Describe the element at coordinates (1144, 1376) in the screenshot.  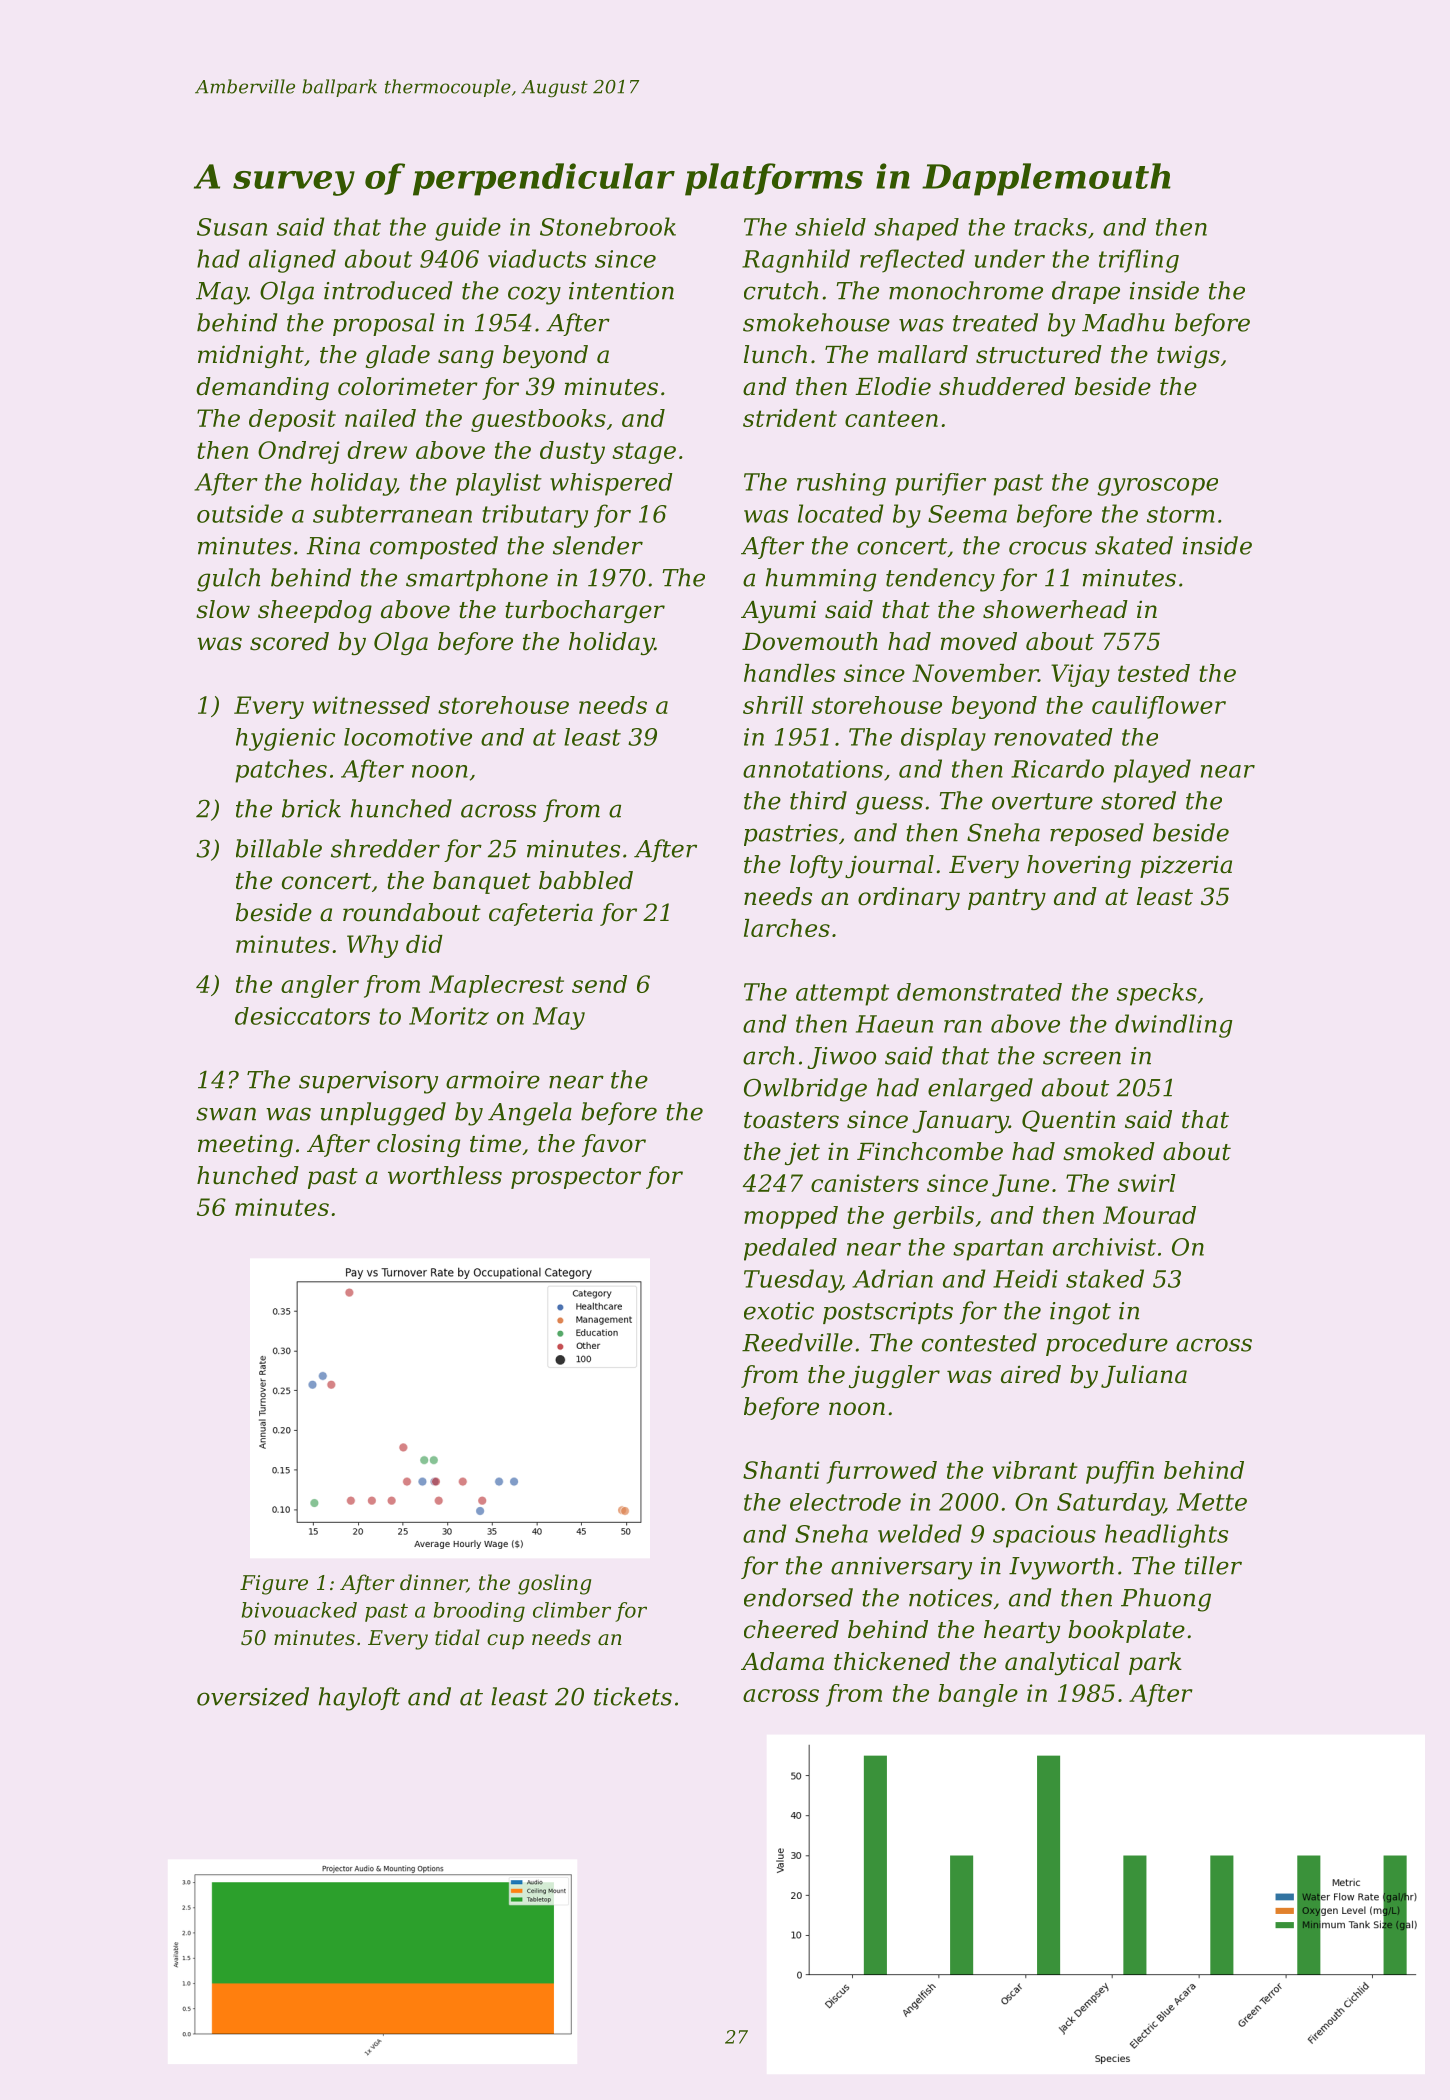
I see `Juliana` at that location.
